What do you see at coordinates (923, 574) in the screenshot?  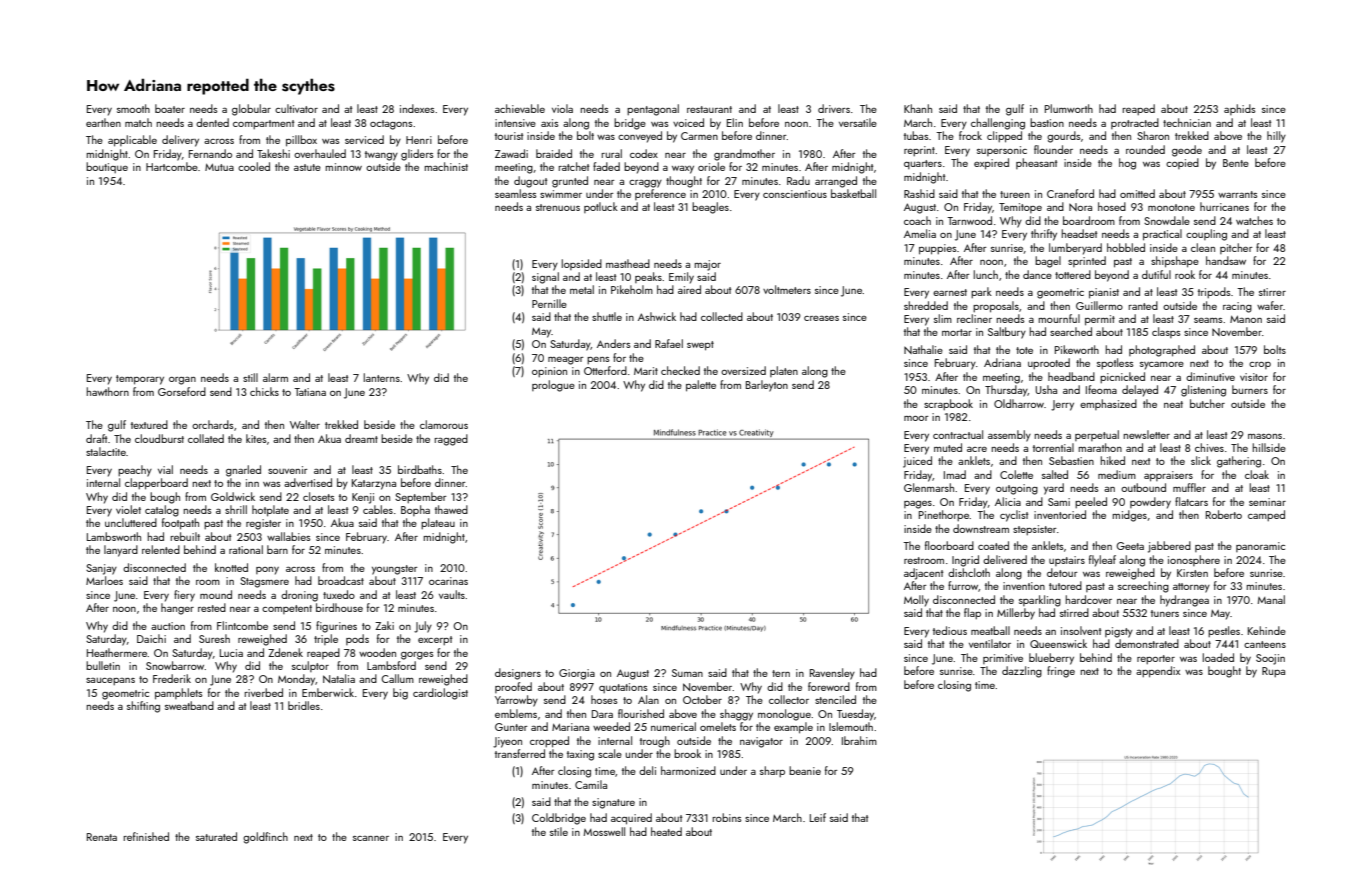 I see `adjacent` at bounding box center [923, 574].
